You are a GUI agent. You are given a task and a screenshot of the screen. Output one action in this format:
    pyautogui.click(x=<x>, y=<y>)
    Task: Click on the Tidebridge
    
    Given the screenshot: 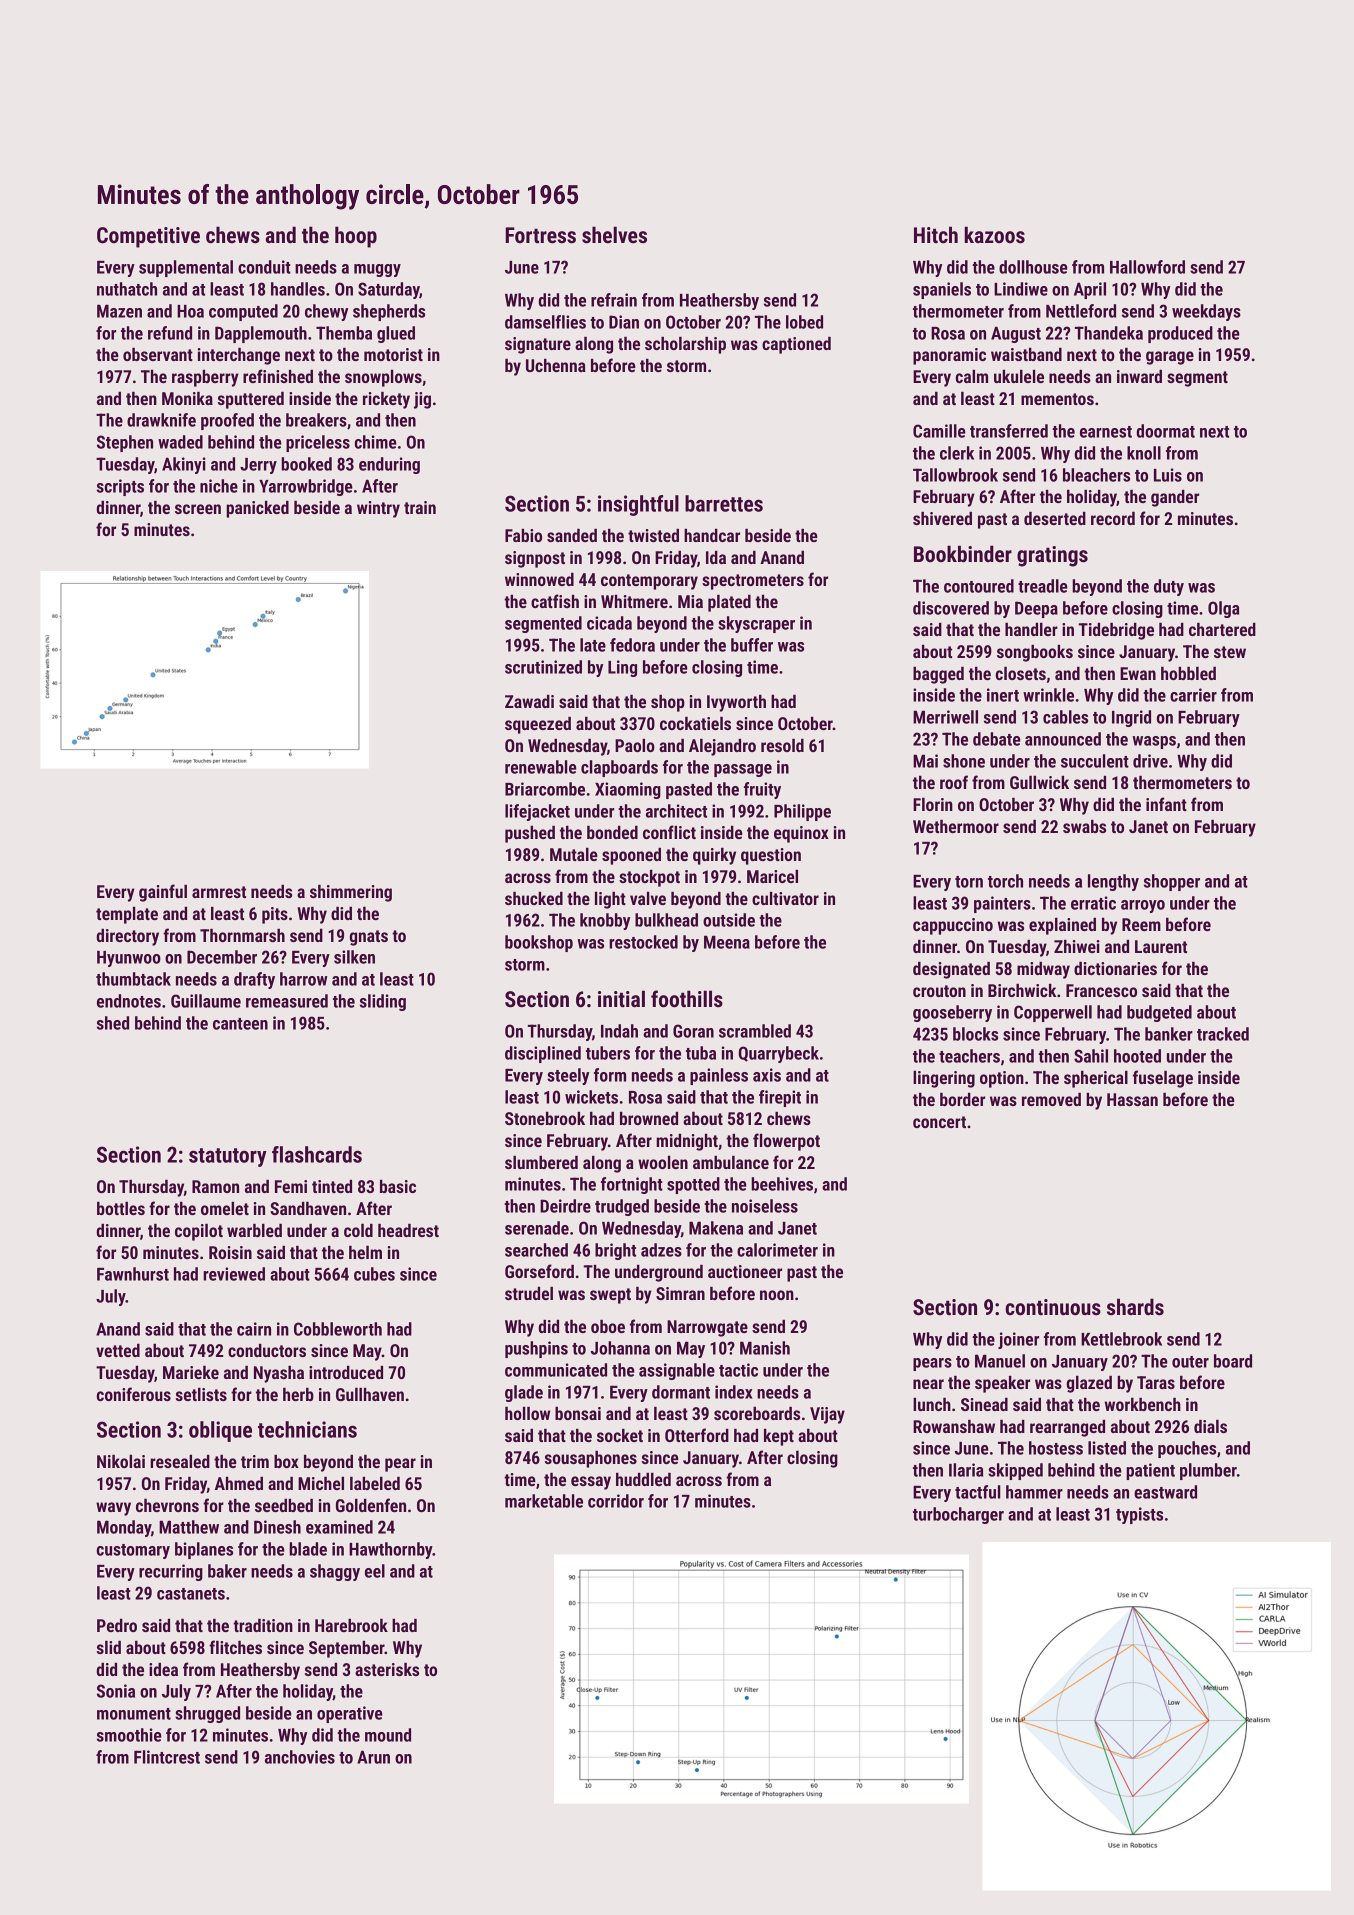 What is the action you would take?
    pyautogui.click(x=1116, y=631)
